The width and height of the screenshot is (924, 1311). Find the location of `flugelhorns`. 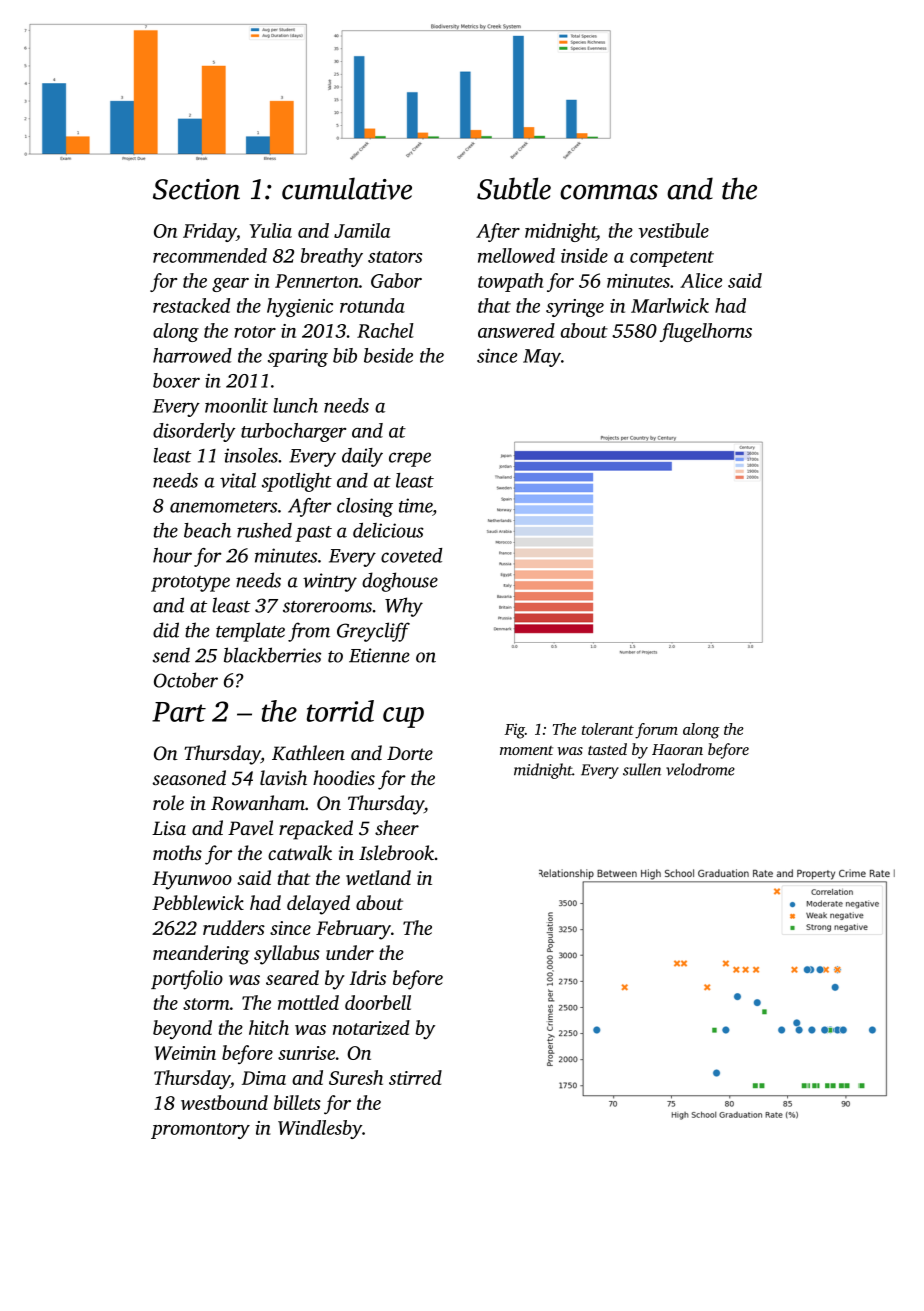

flugelhorns is located at coordinates (706, 332).
